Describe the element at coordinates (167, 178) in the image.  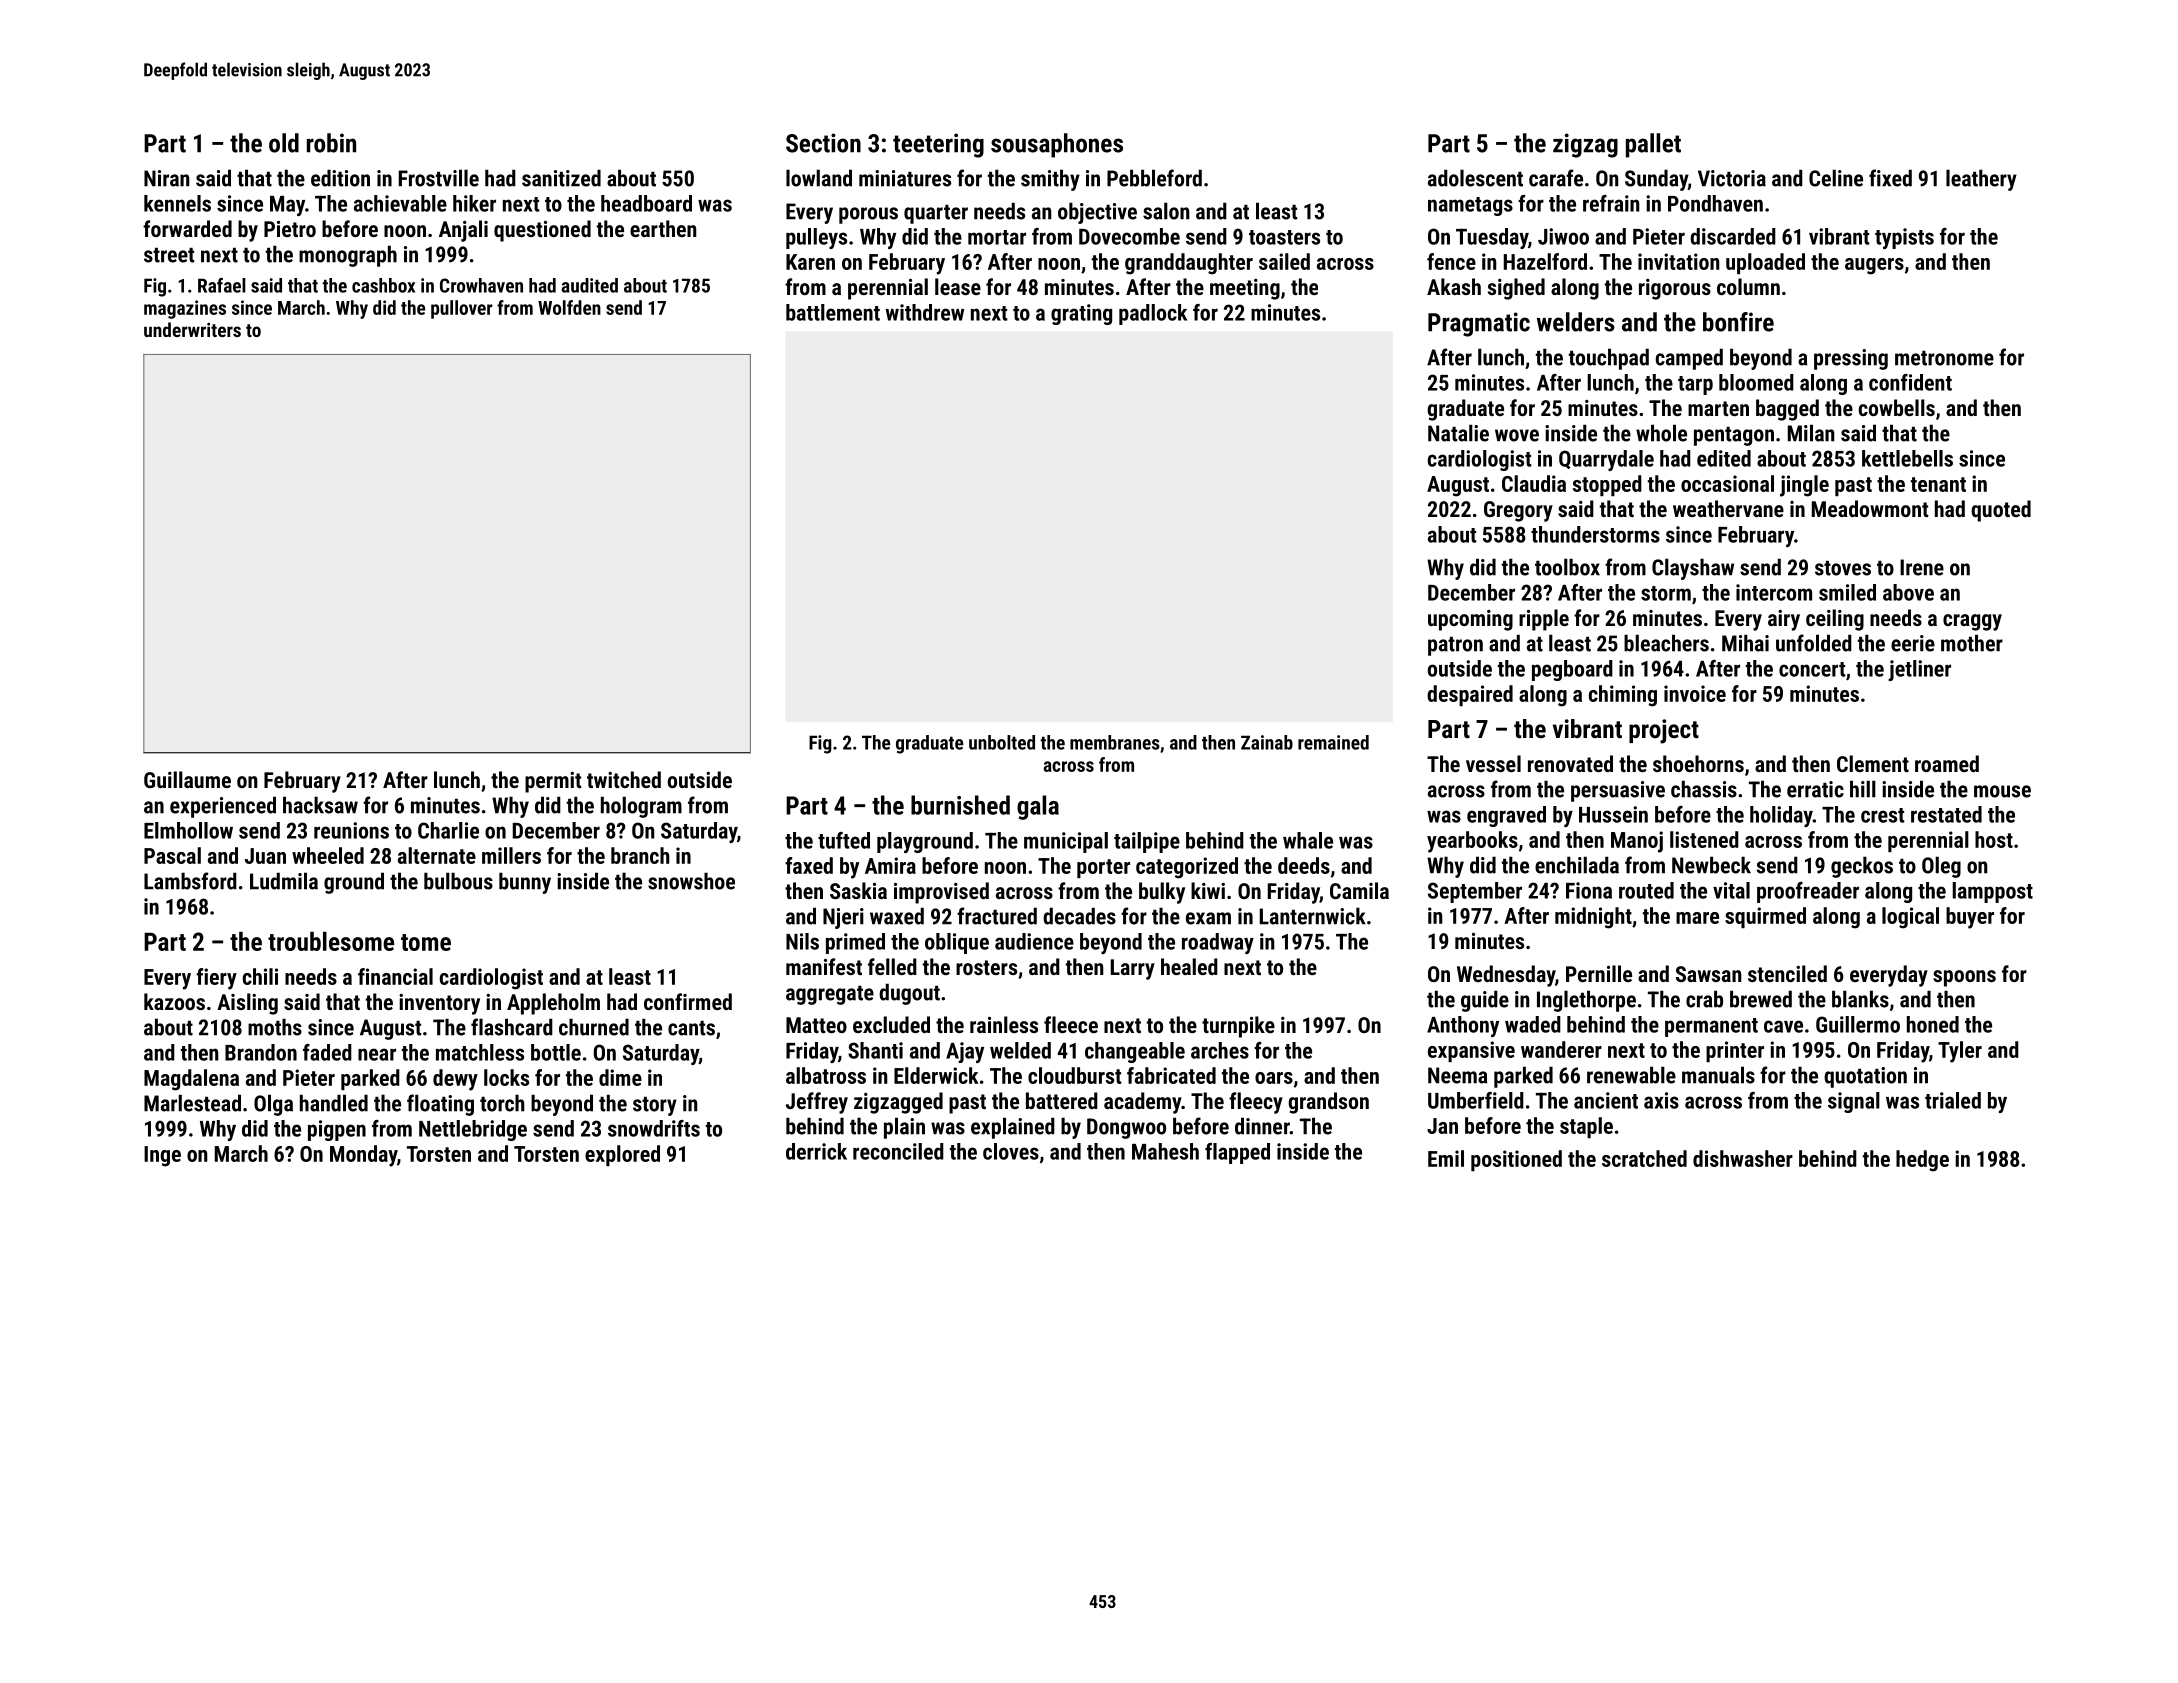
I see `Niran` at that location.
